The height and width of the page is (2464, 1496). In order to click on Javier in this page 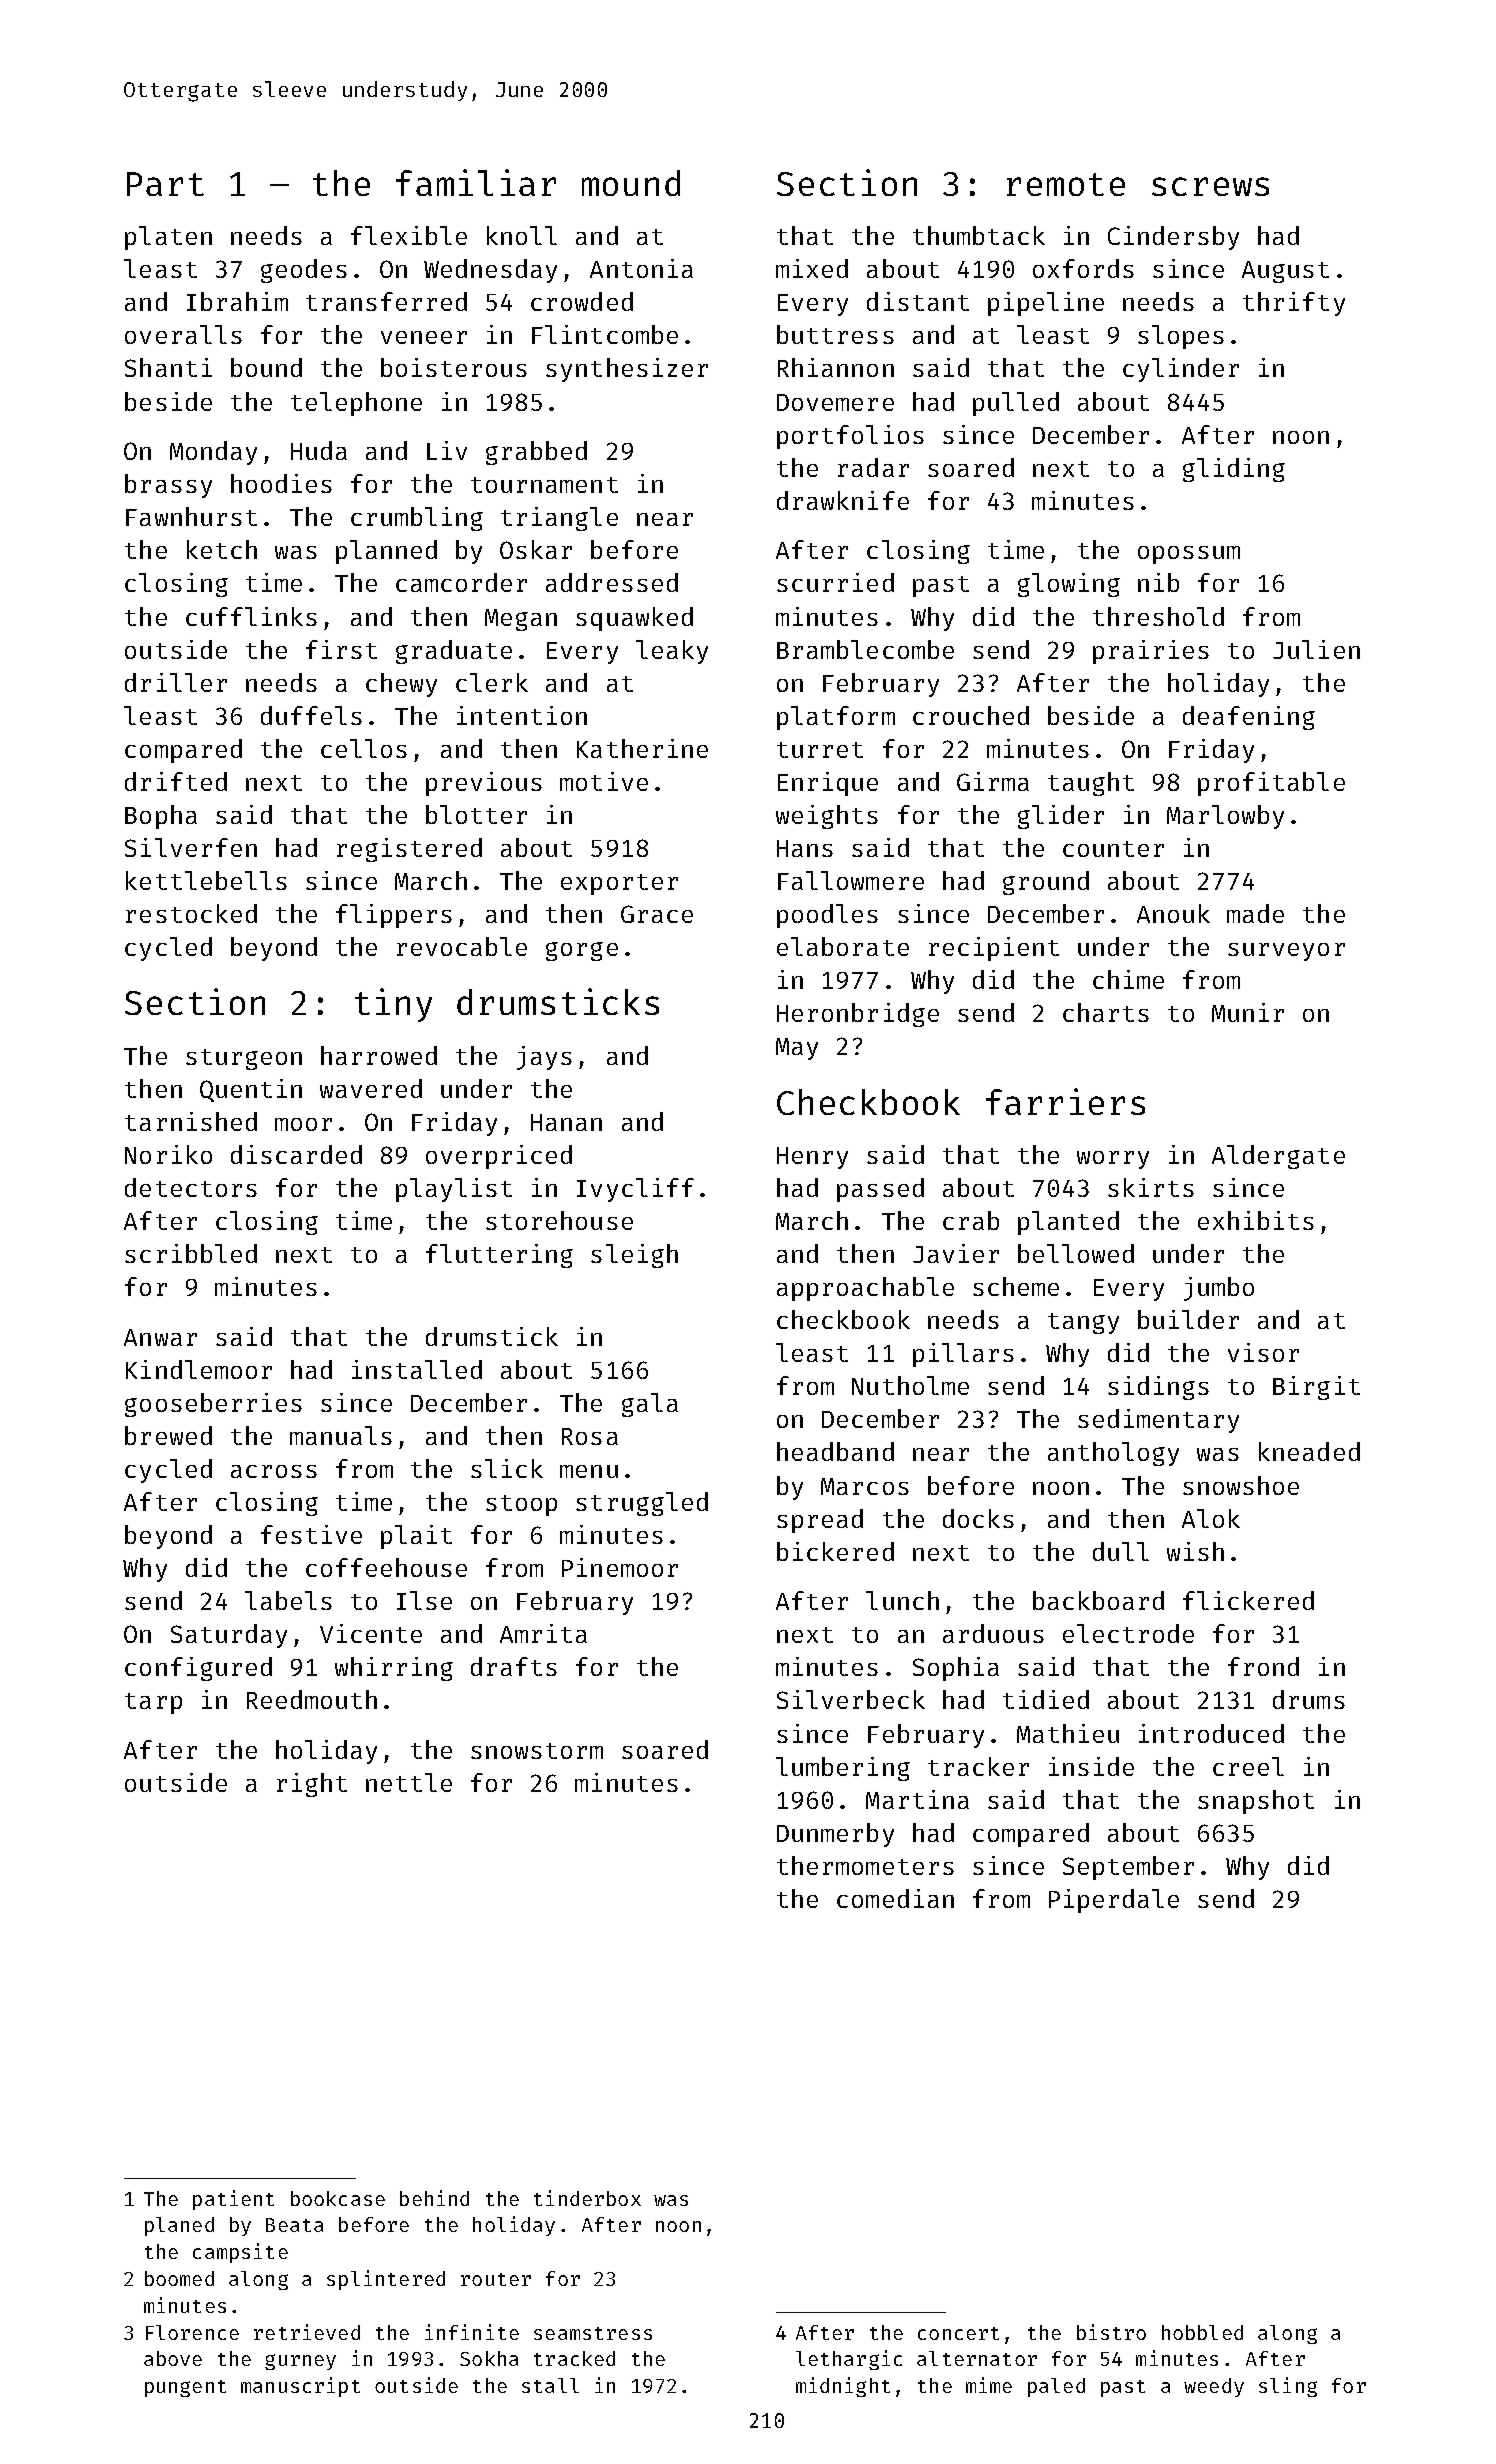, I will do `click(956, 1253)`.
